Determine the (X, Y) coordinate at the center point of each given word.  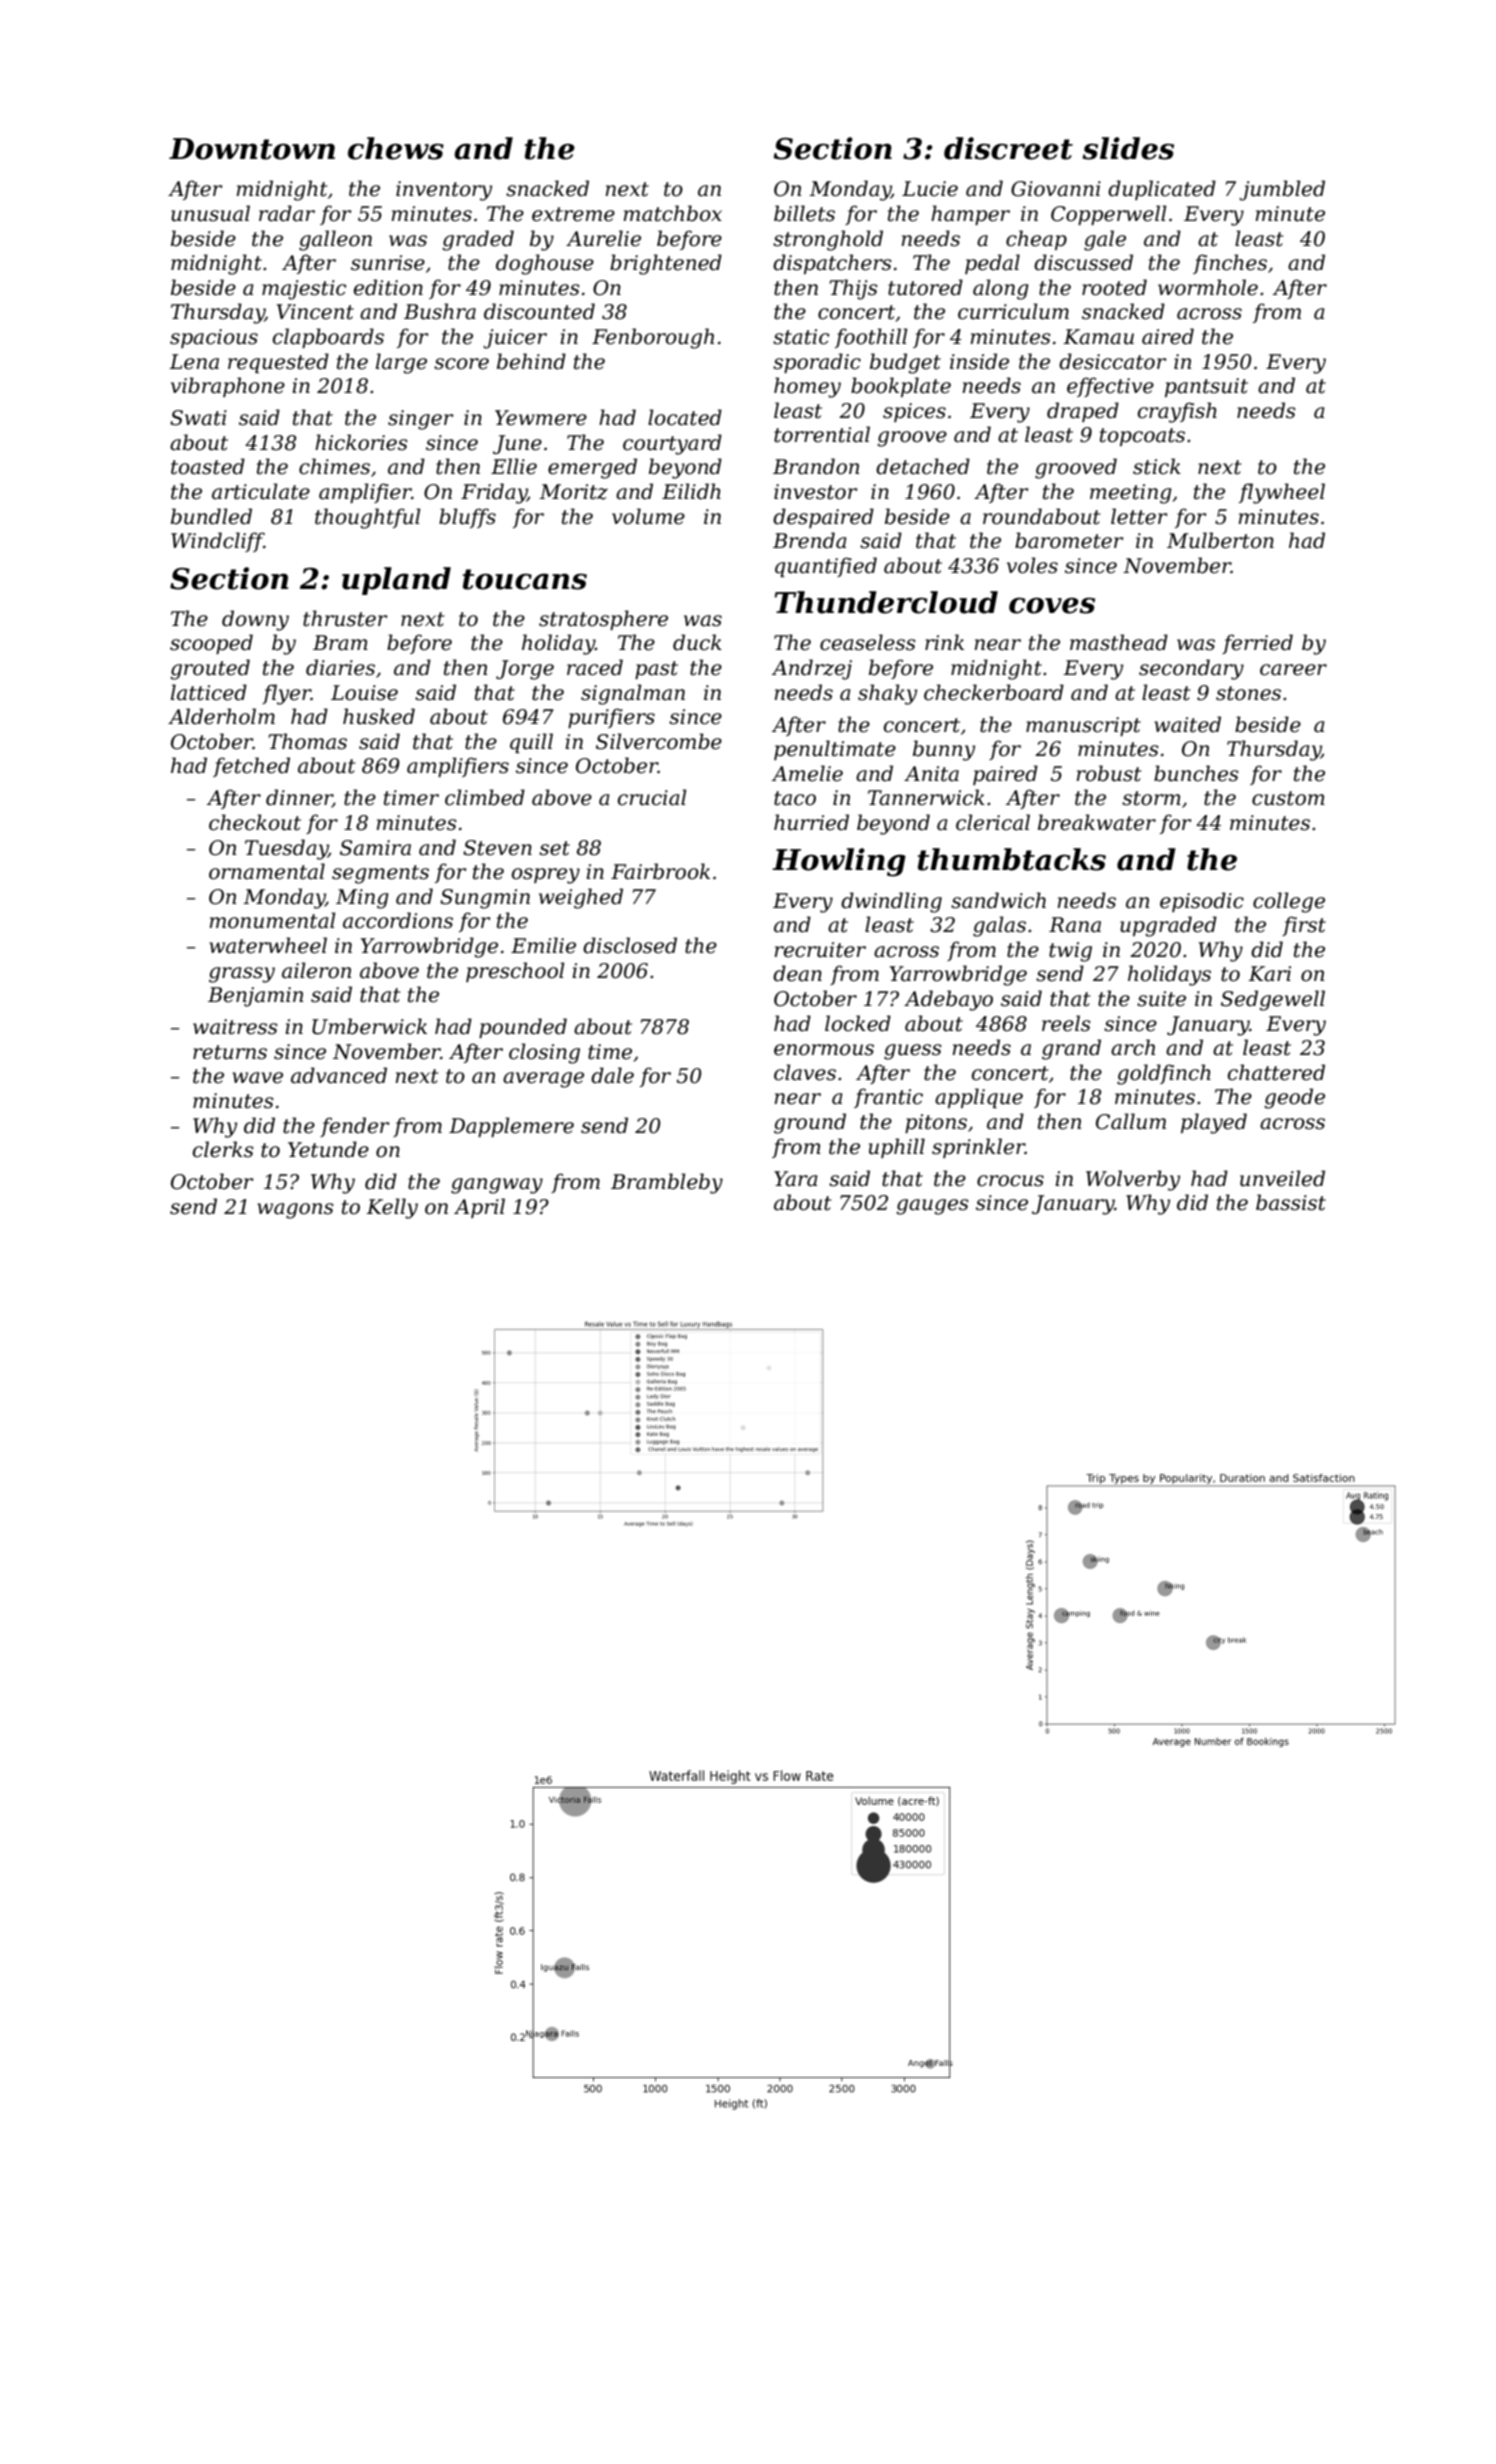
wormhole (1208, 287)
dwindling (891, 902)
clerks (223, 1149)
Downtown (252, 149)
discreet (1008, 148)
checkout (255, 822)
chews (396, 148)
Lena (194, 362)
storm (1151, 798)
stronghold (828, 240)
